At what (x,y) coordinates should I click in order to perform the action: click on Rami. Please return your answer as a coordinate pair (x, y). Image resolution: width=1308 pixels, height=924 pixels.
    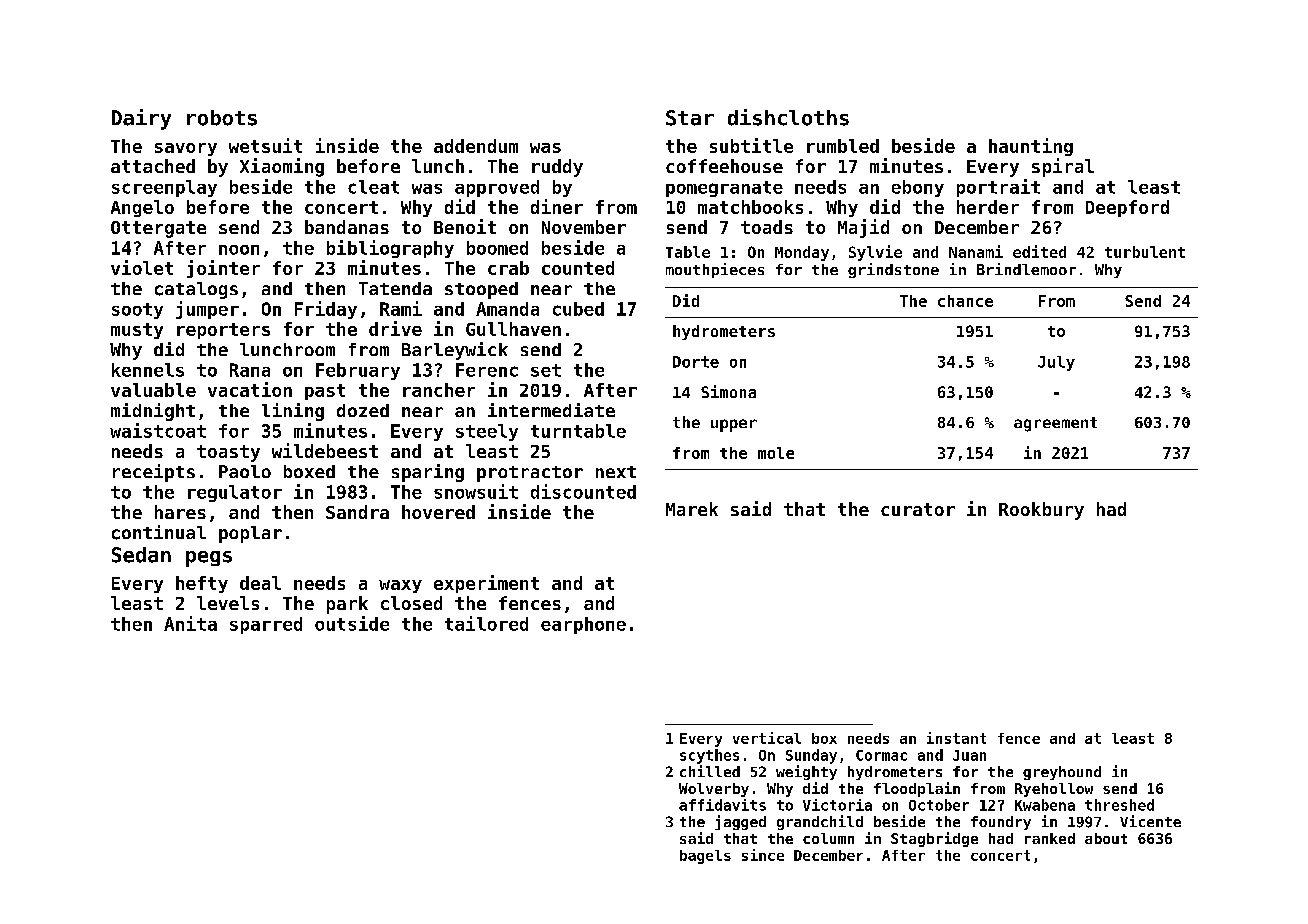
    Looking at the image, I should click on (401, 308).
